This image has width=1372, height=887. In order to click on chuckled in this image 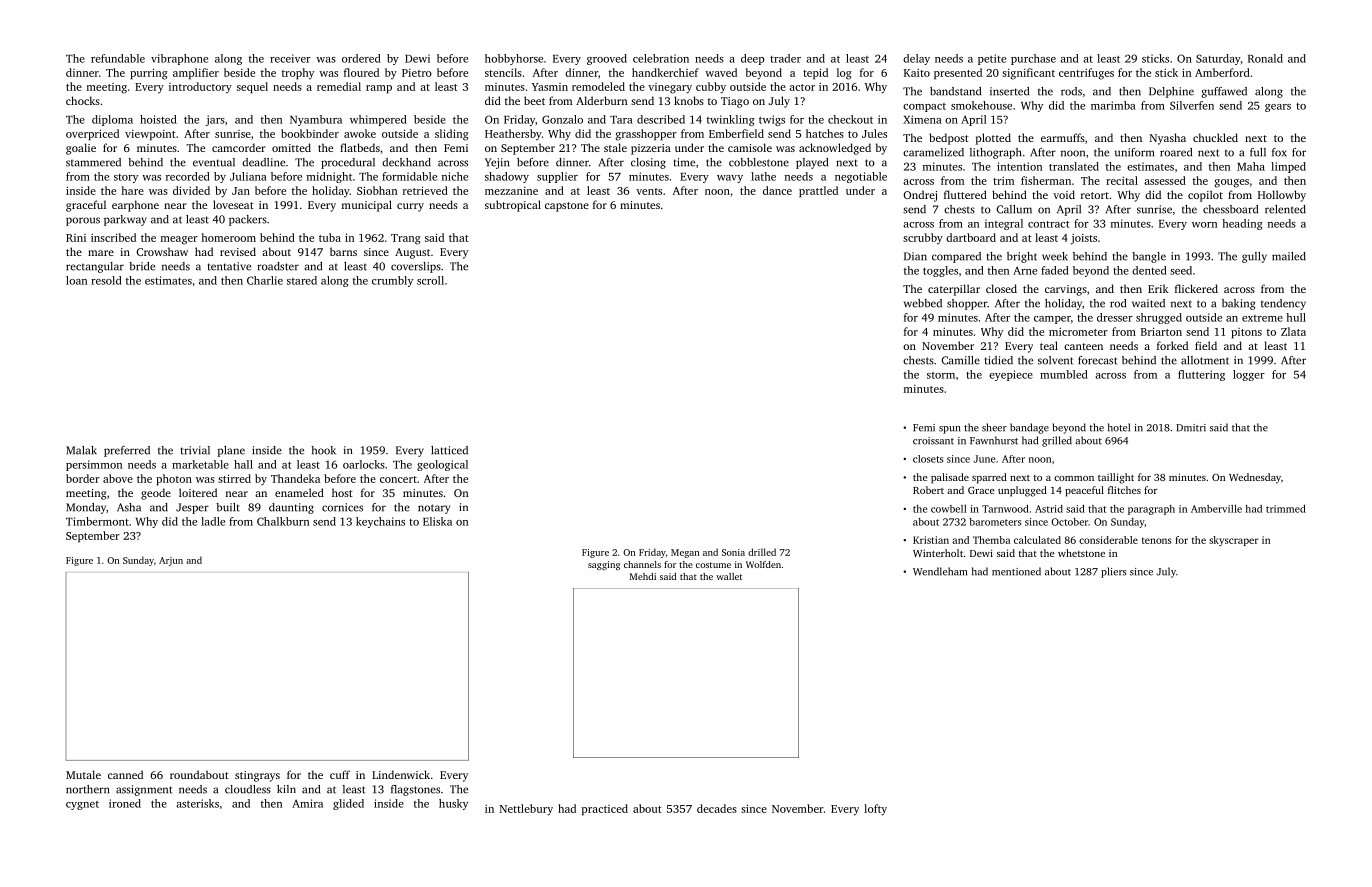, I will do `click(1215, 137)`.
